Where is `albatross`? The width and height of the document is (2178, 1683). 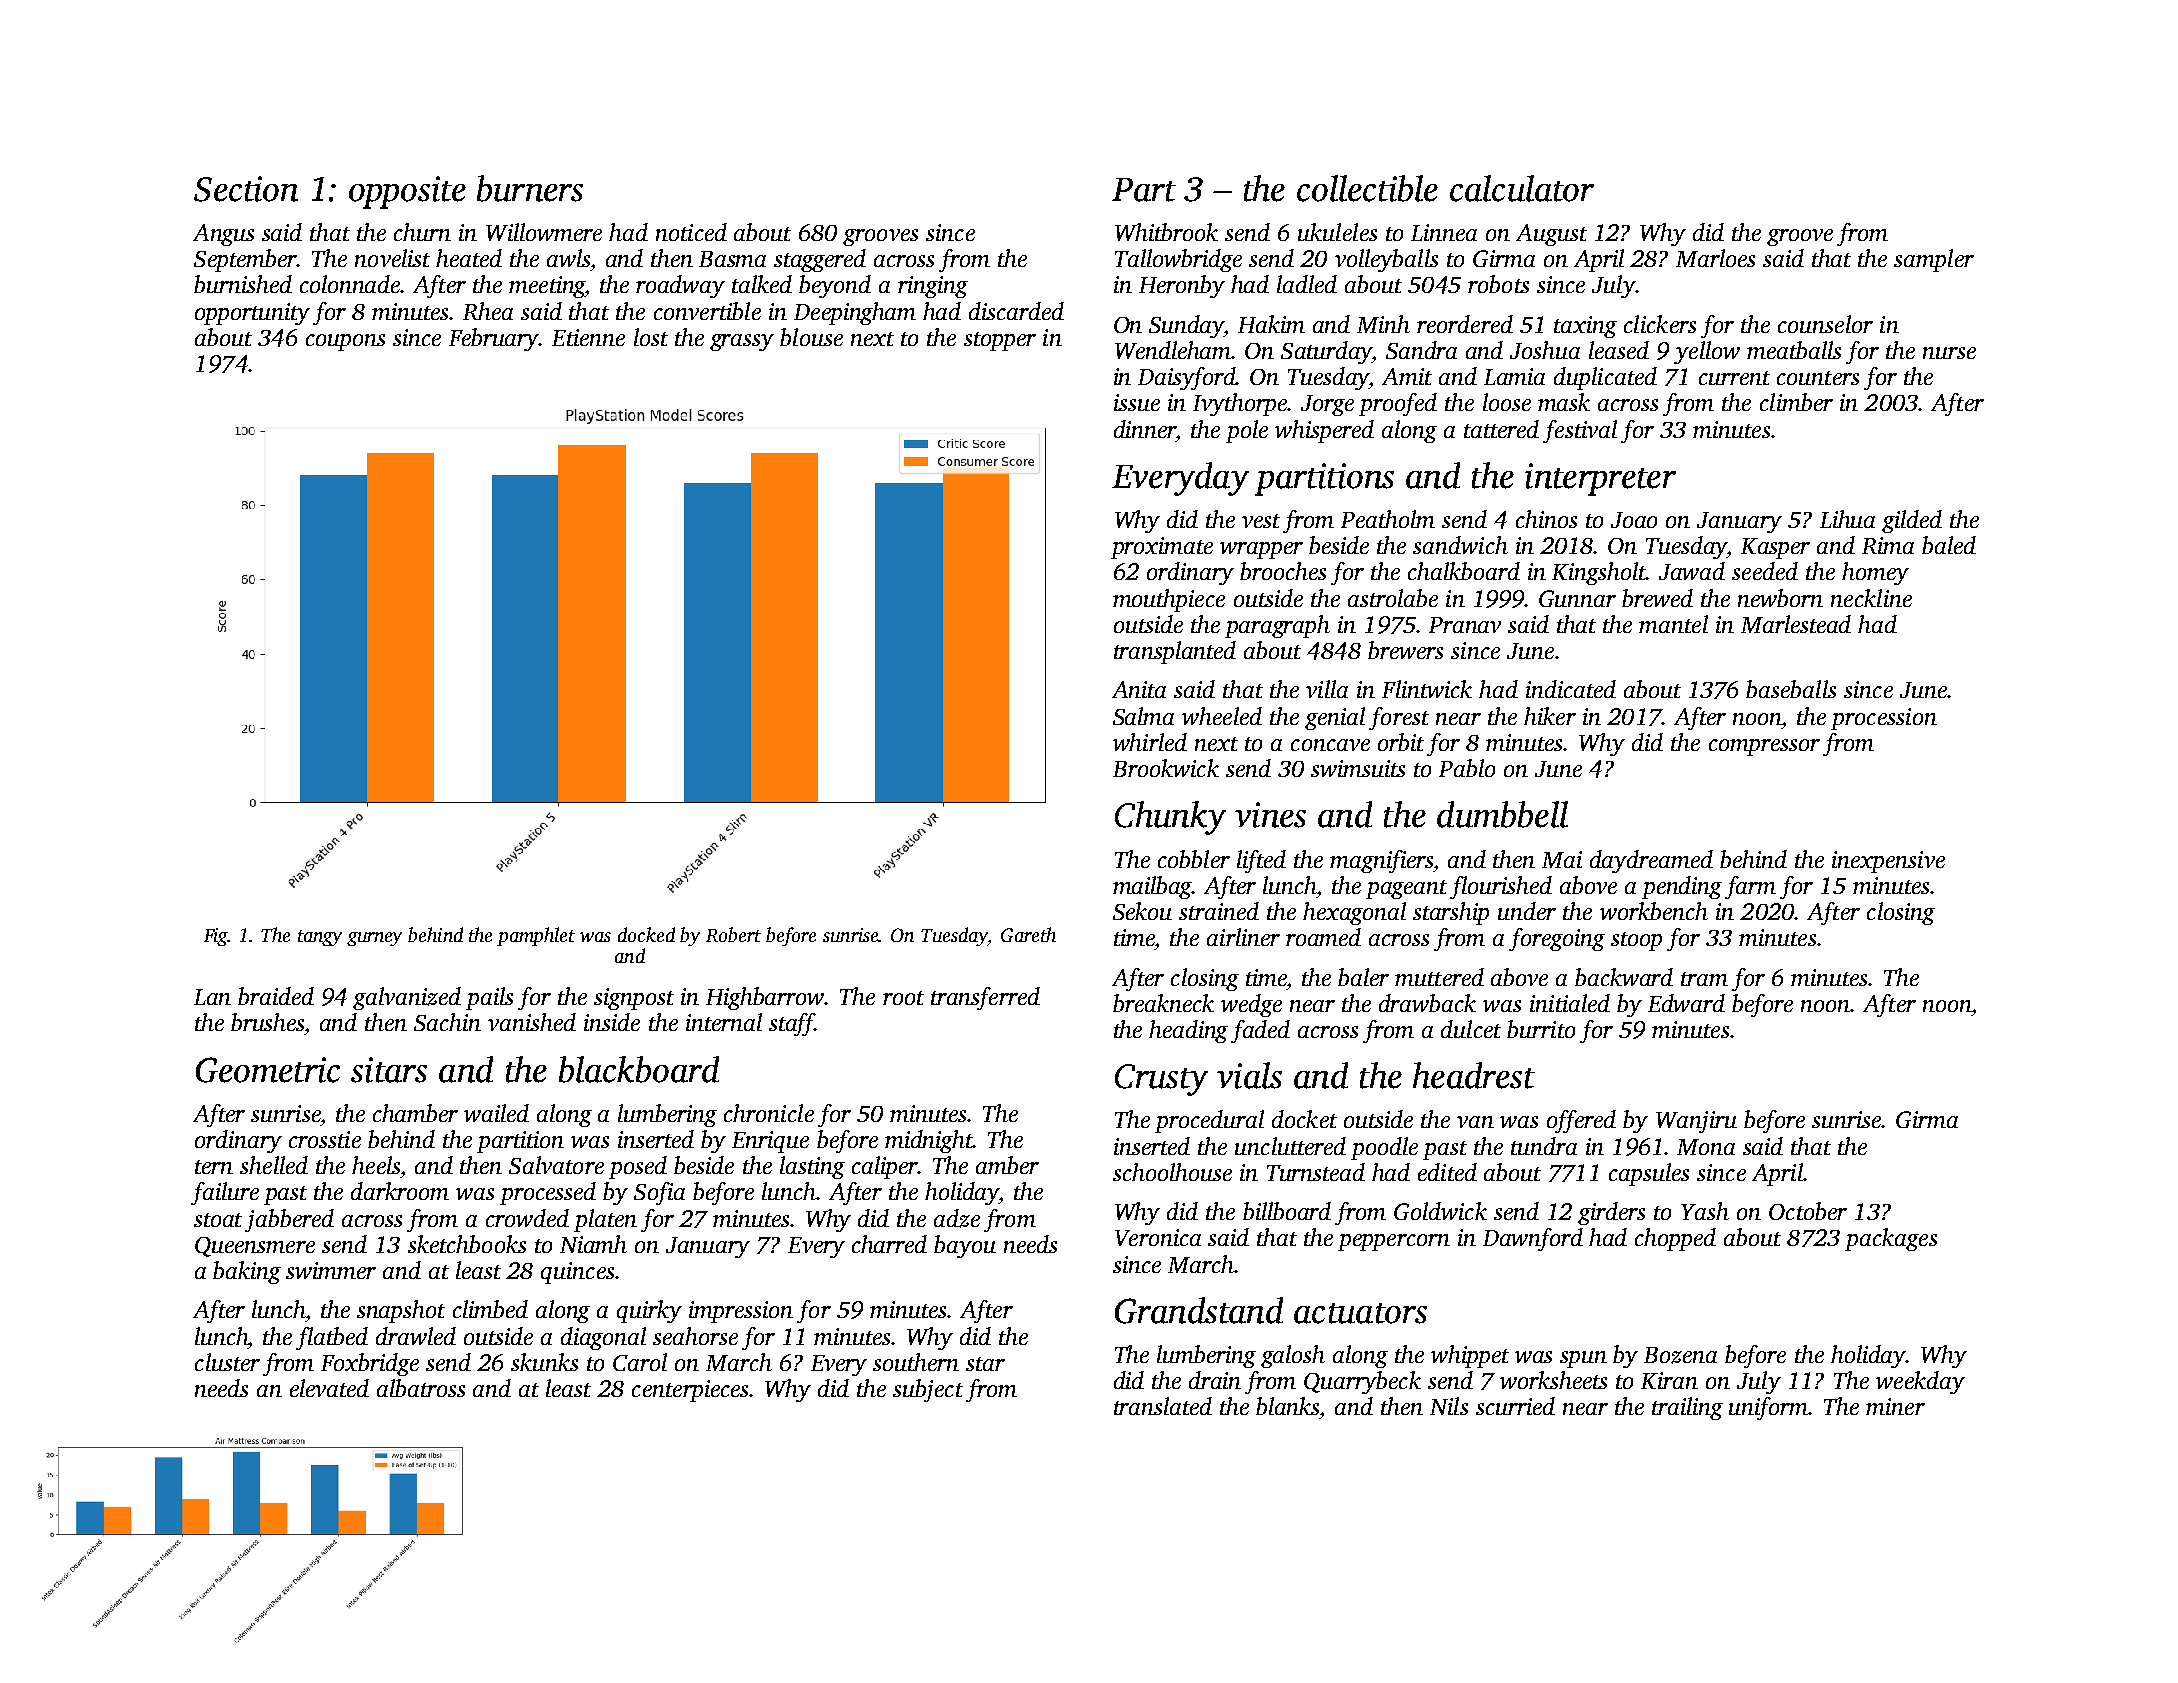 albatross is located at coordinates (421, 1388).
